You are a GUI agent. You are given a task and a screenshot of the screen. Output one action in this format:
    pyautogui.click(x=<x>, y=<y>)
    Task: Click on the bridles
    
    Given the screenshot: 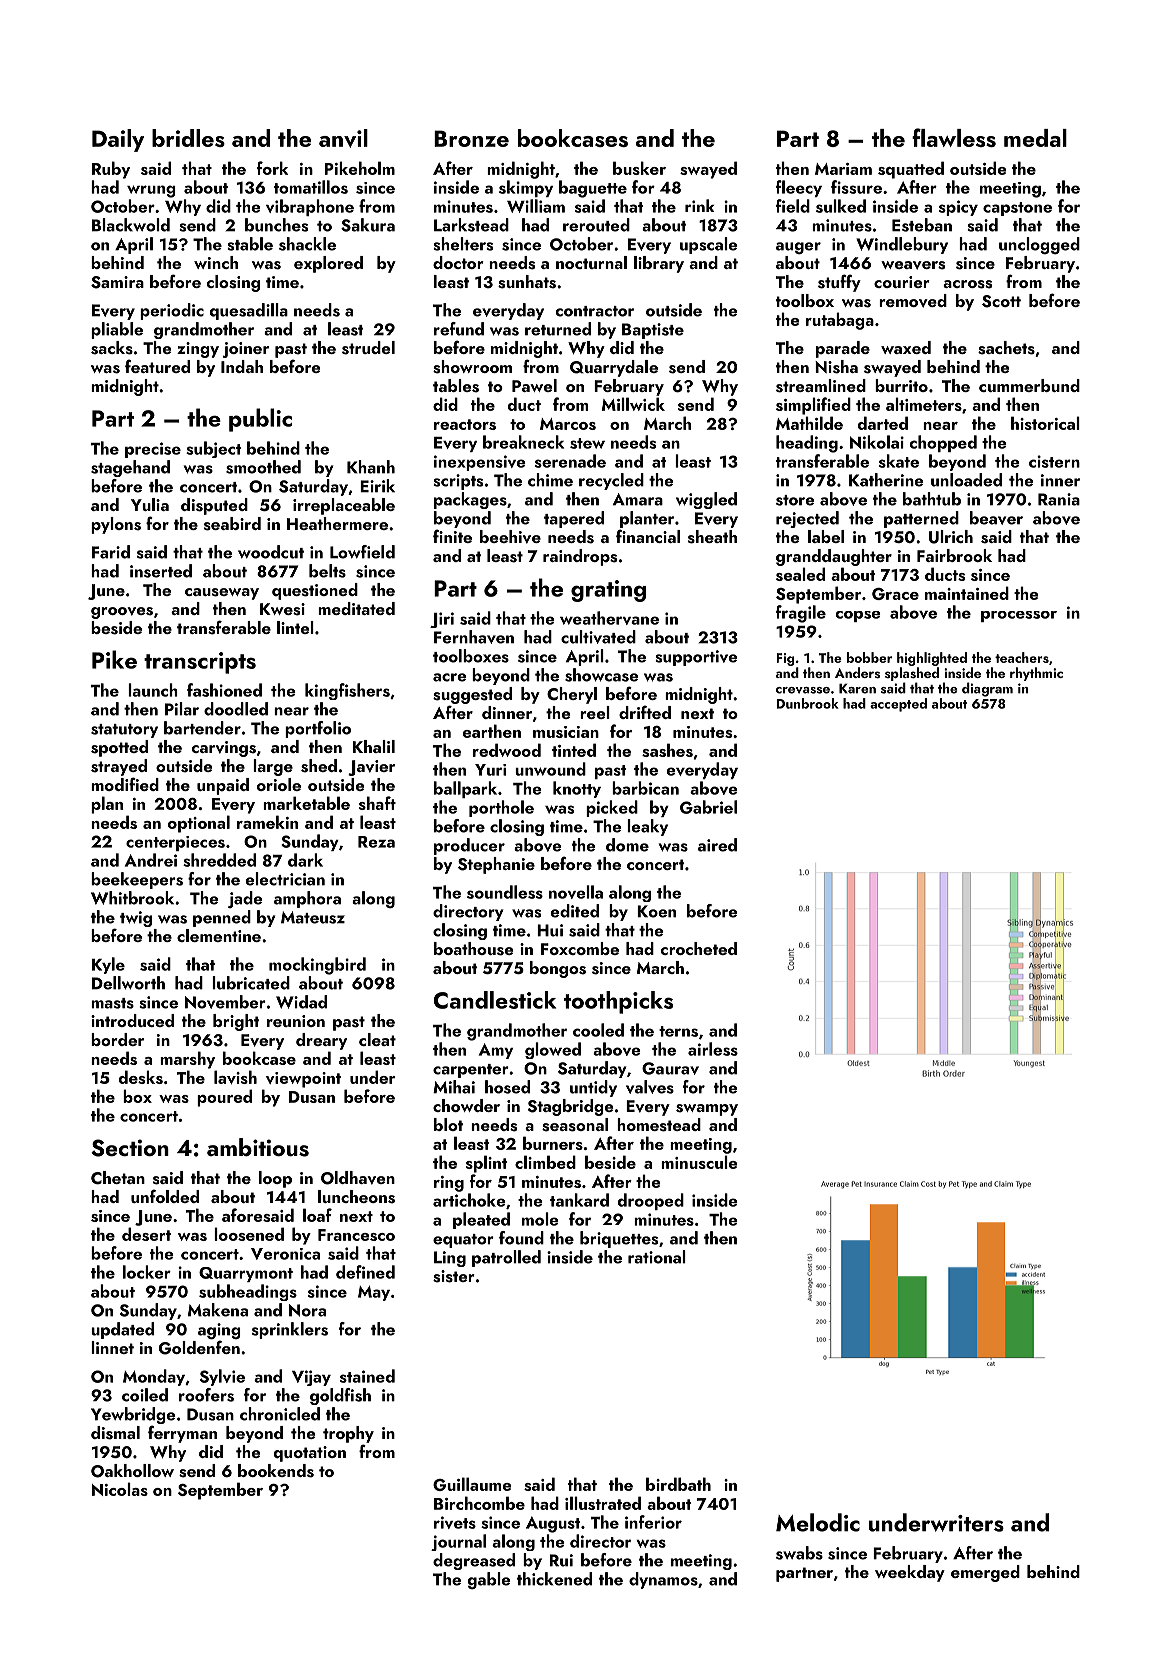 What is the action you would take?
    pyautogui.click(x=188, y=138)
